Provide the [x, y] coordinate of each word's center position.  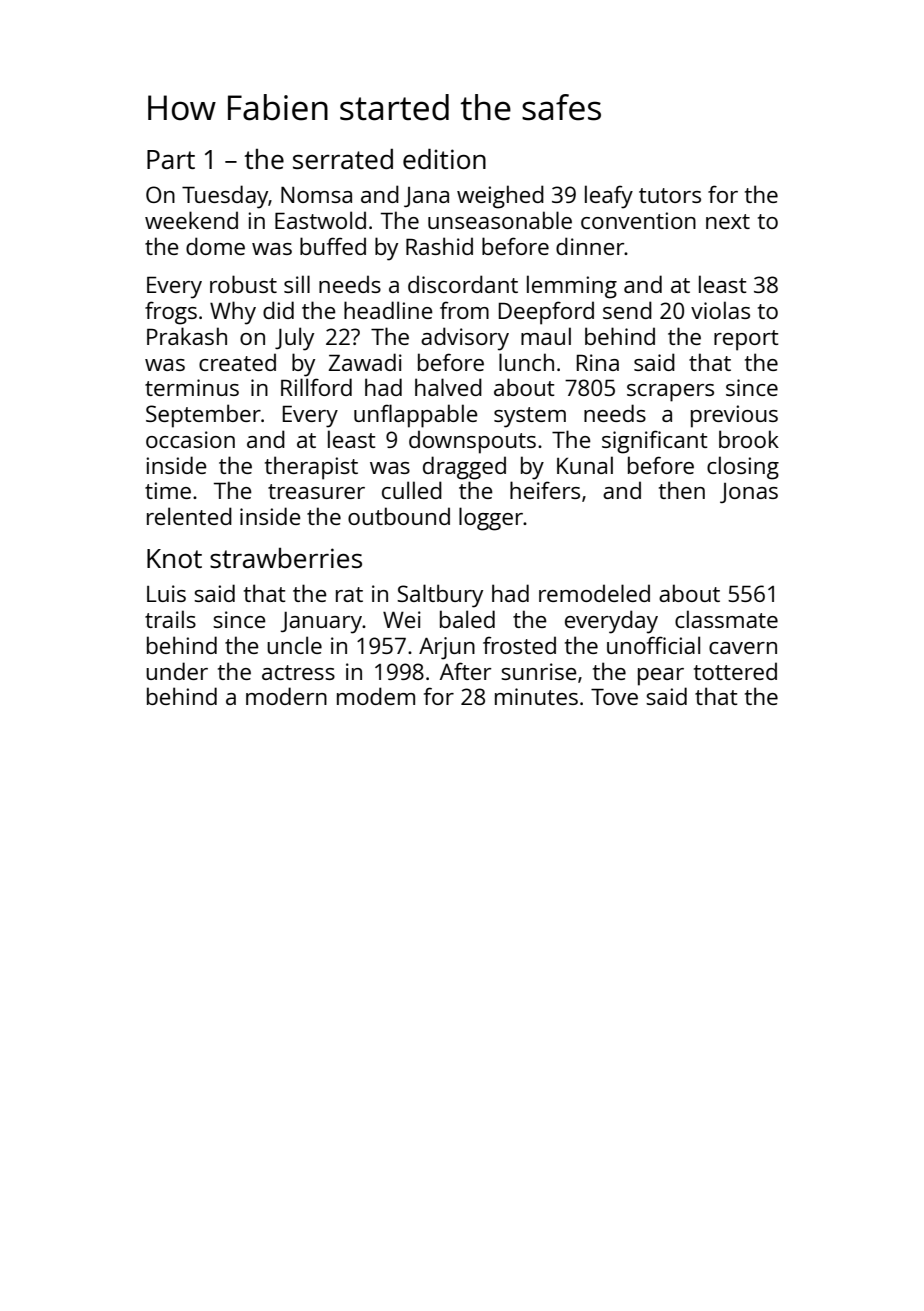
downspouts [472, 442]
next [728, 221]
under [177, 671]
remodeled [594, 593]
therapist [311, 468]
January [321, 623]
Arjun [447, 648]
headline [388, 310]
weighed [500, 197]
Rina [598, 362]
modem [376, 696]
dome [215, 246]
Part [171, 159]
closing [743, 468]
